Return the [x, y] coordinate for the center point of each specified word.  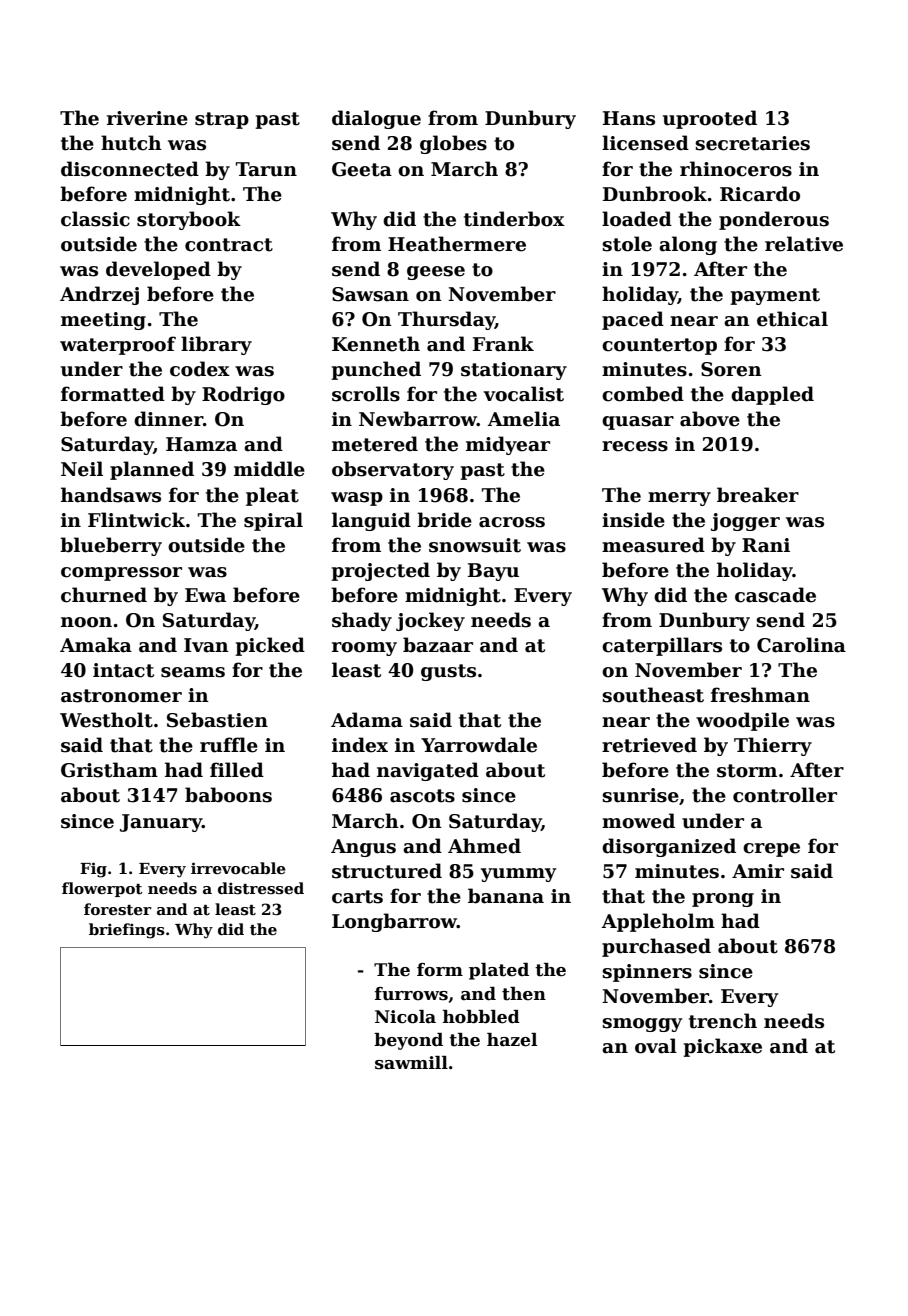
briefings [127, 931]
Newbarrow [418, 419]
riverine [147, 118]
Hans [629, 118]
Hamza [201, 444]
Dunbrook [655, 194]
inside [633, 520]
